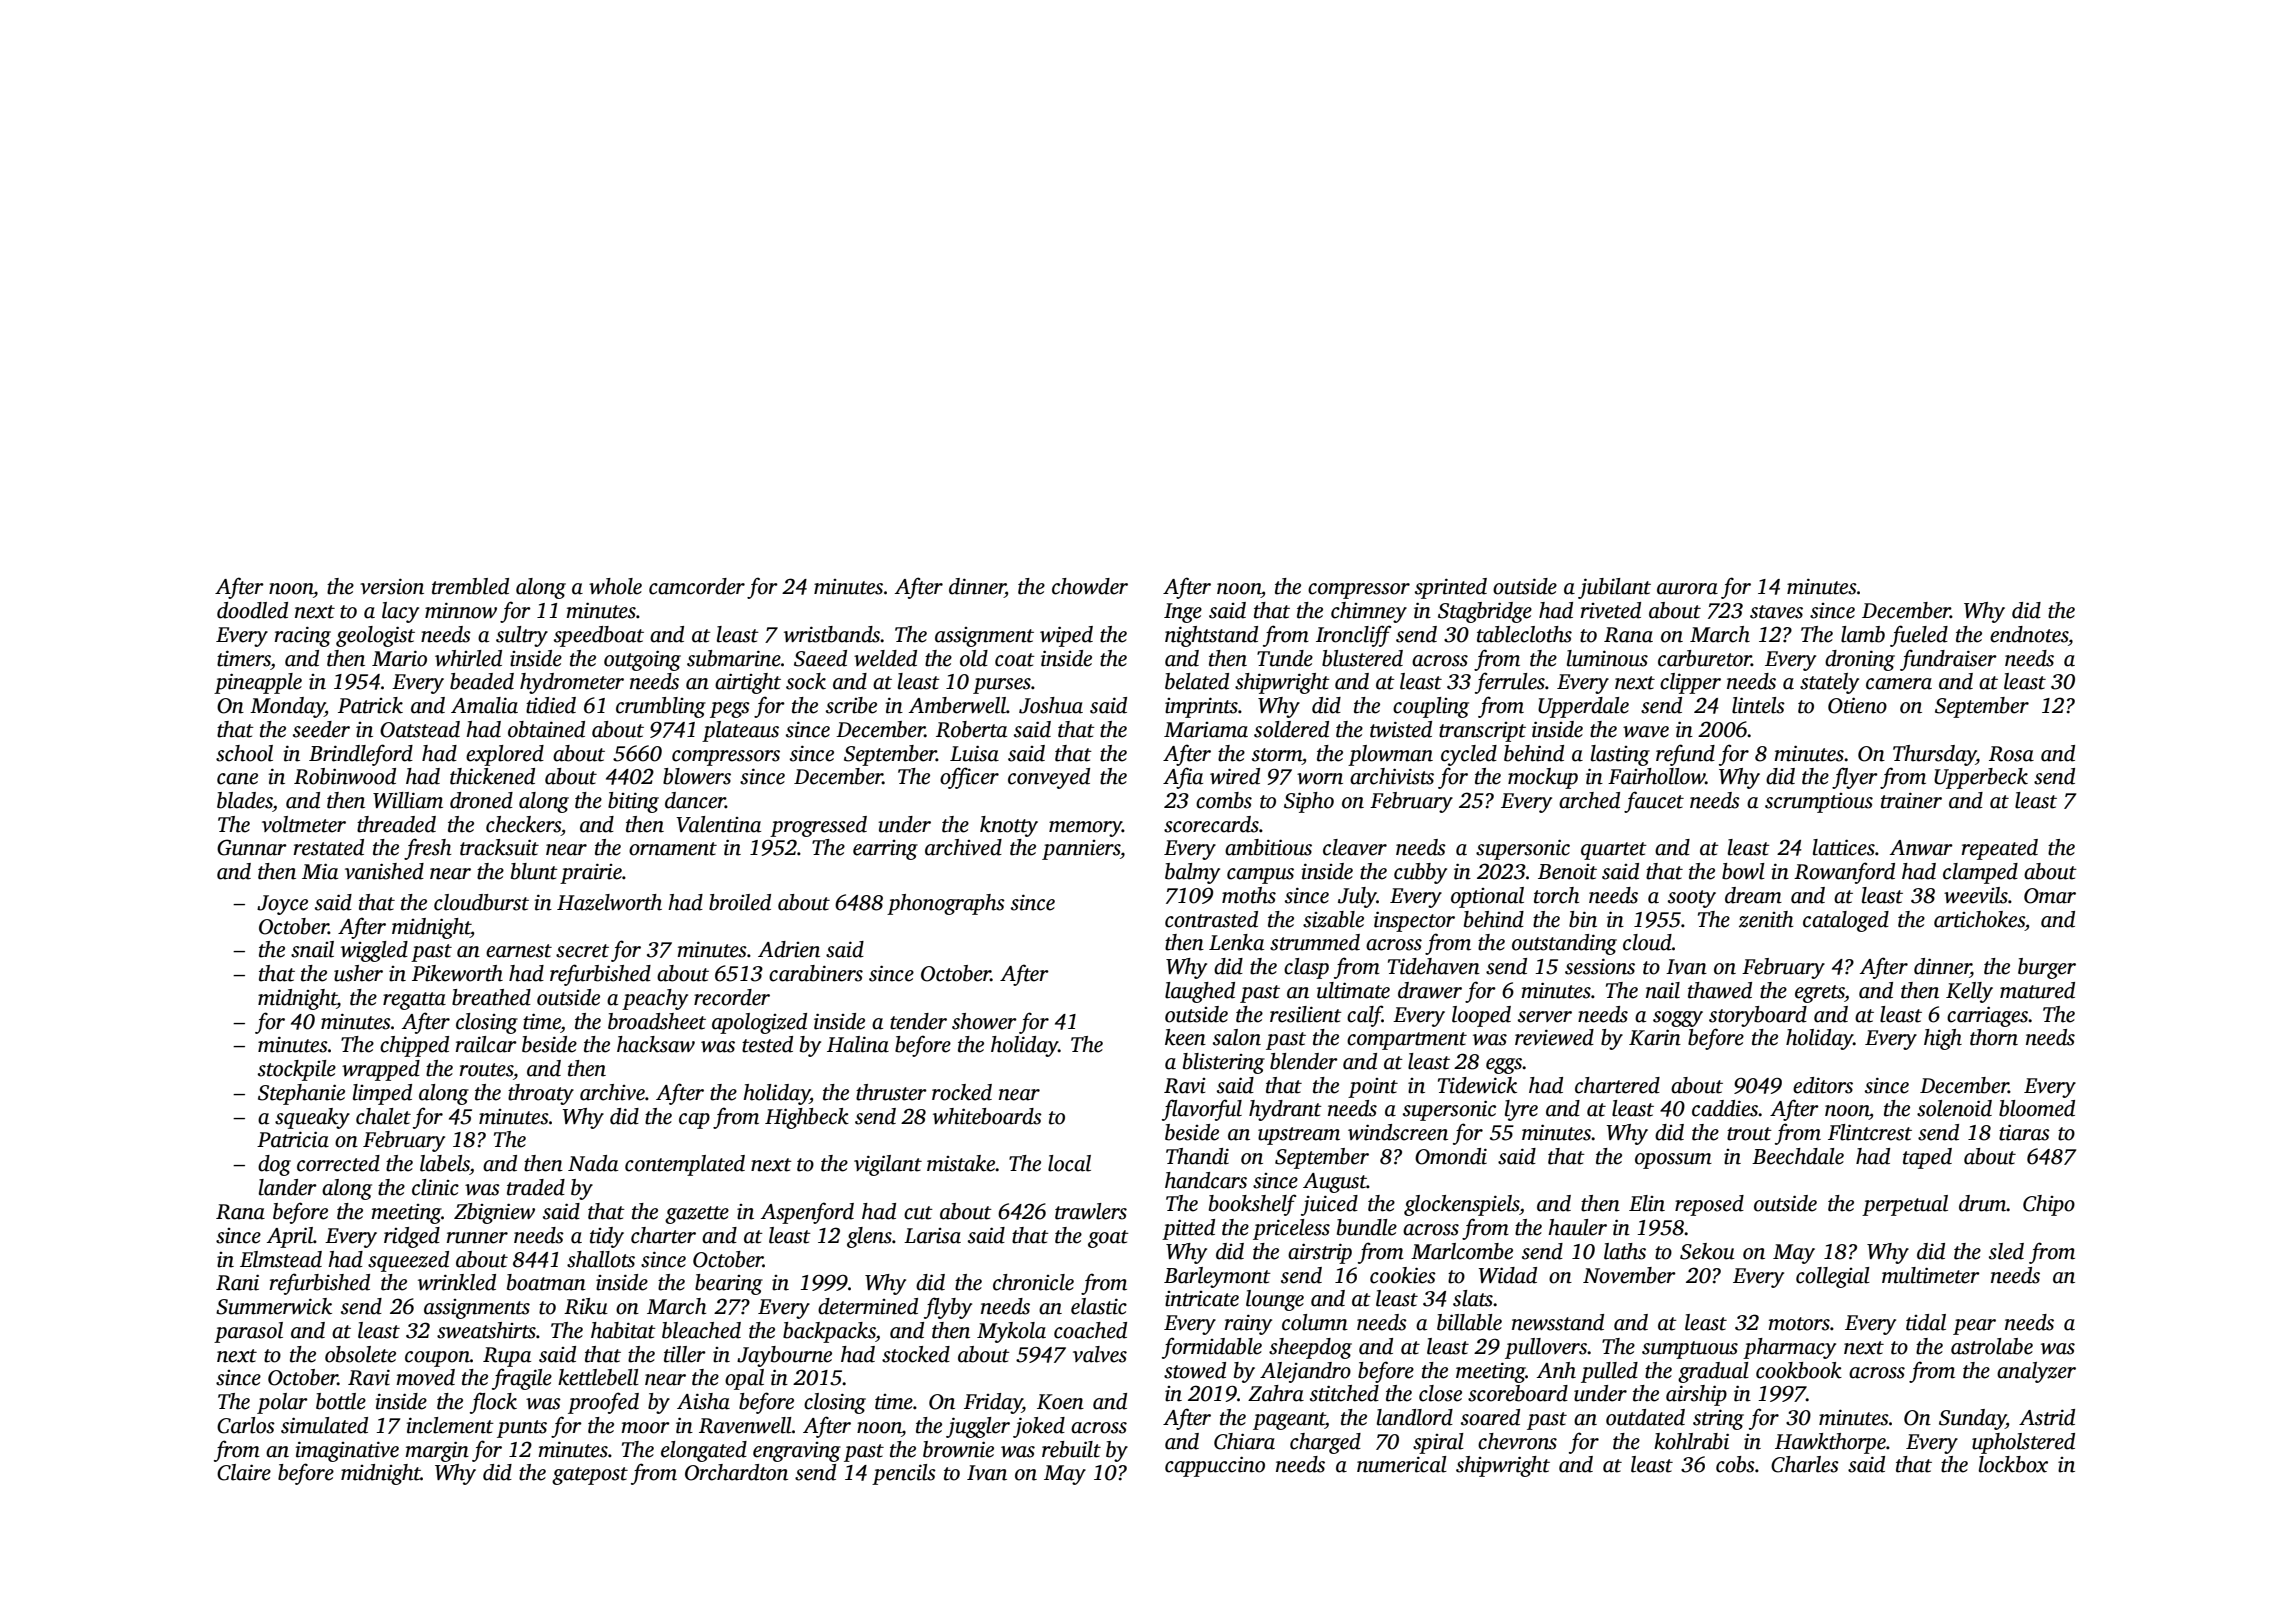  What do you see at coordinates (297, 1070) in the screenshot?
I see `stockpile` at bounding box center [297, 1070].
